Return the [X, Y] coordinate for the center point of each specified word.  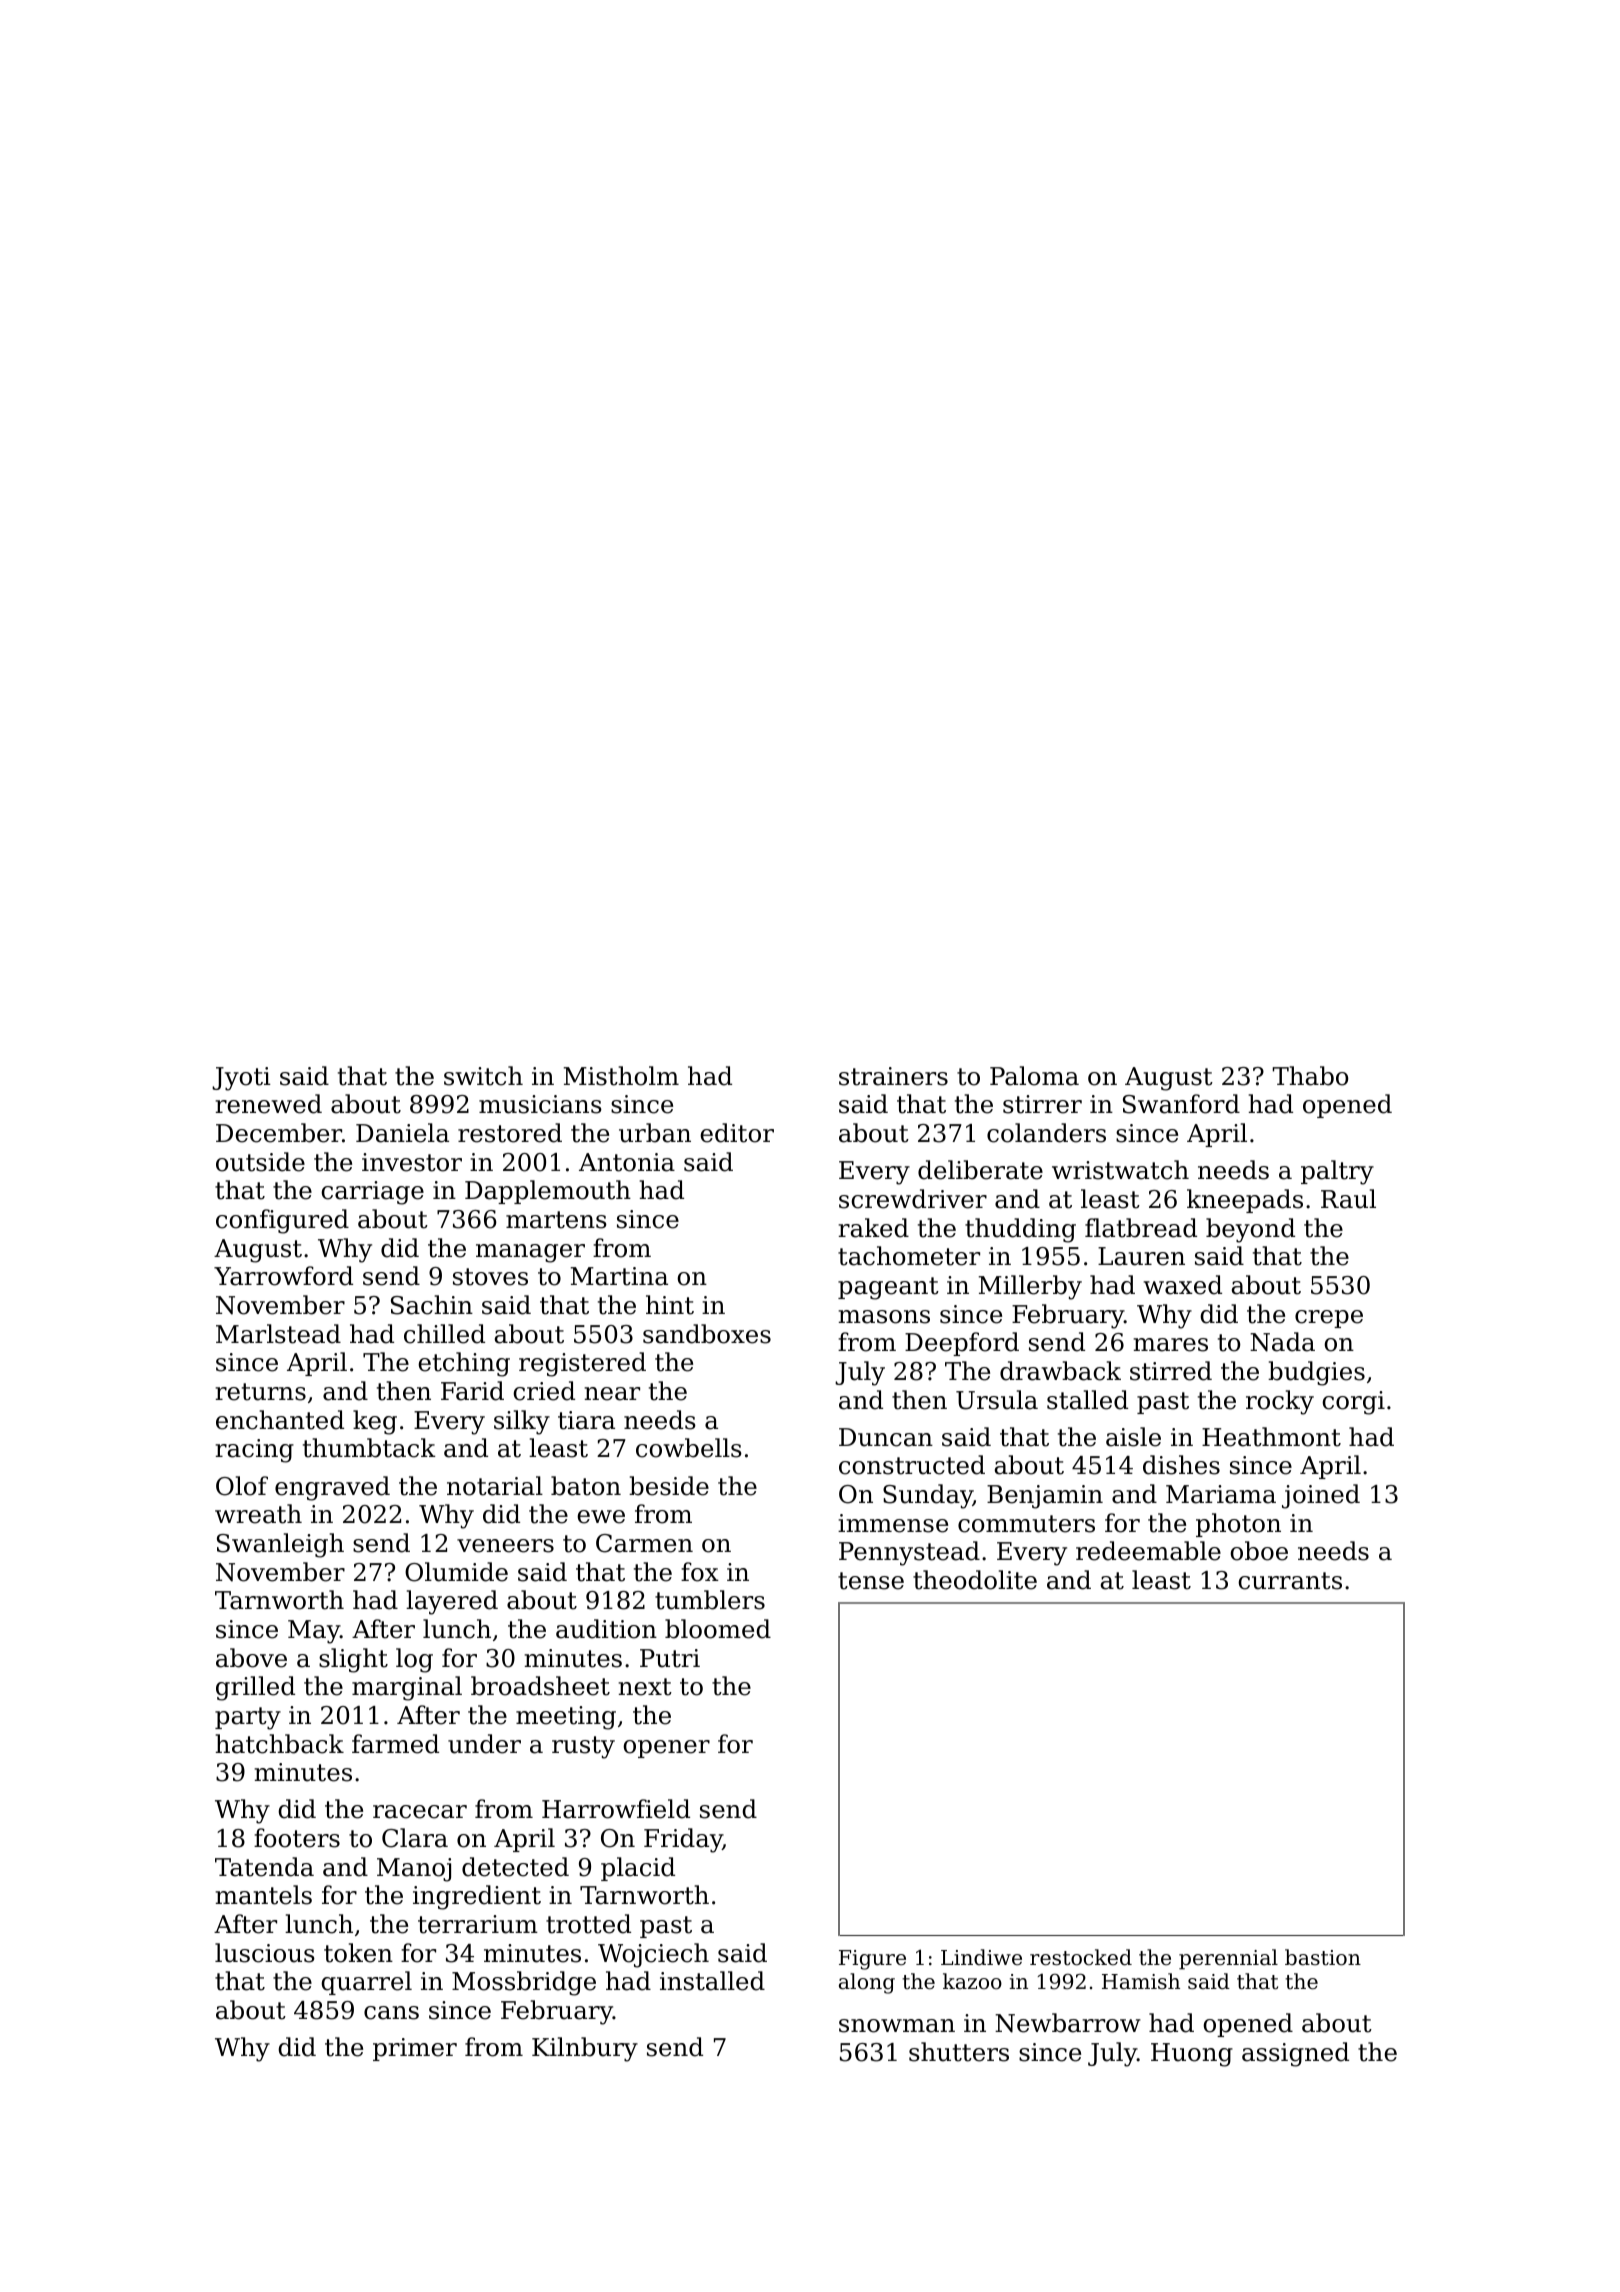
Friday [683, 1840]
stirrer [1042, 1104]
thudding [1020, 1230]
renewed [268, 1104]
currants [1290, 1581]
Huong [1192, 2055]
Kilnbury [585, 2049]
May [314, 1632]
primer [415, 2049]
